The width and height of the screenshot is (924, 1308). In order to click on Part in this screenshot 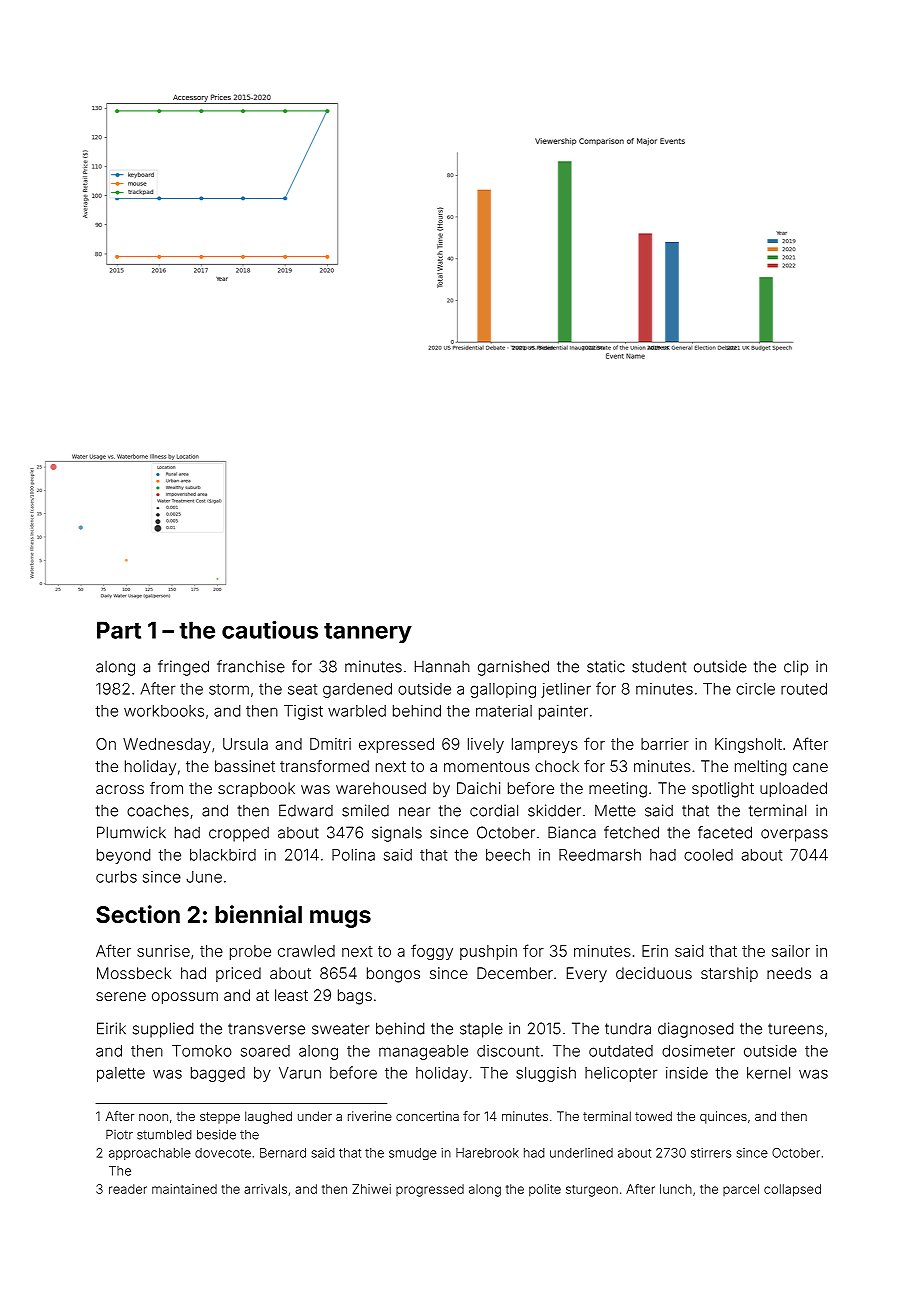, I will do `click(119, 630)`.
